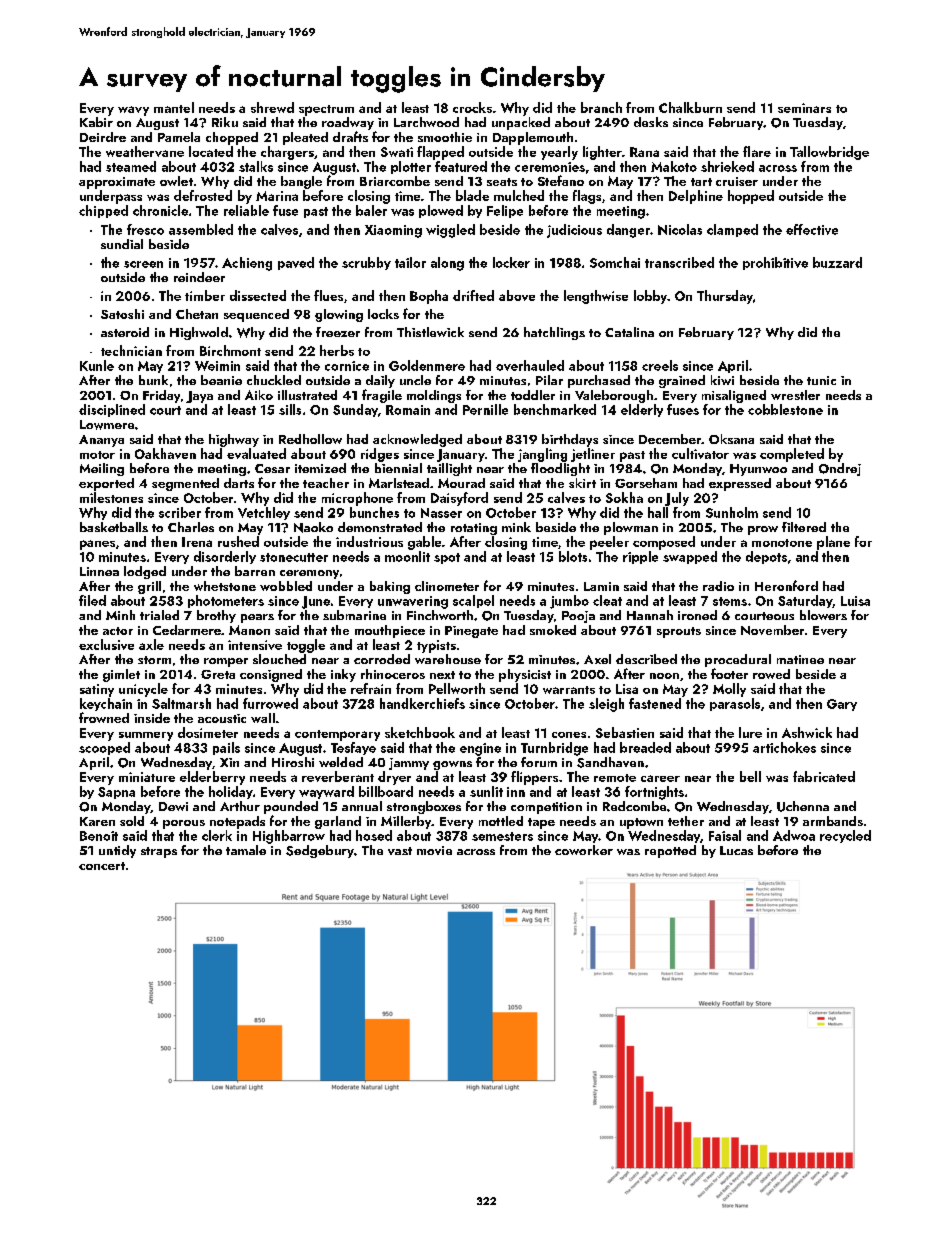  I want to click on spectrum, so click(326, 110).
